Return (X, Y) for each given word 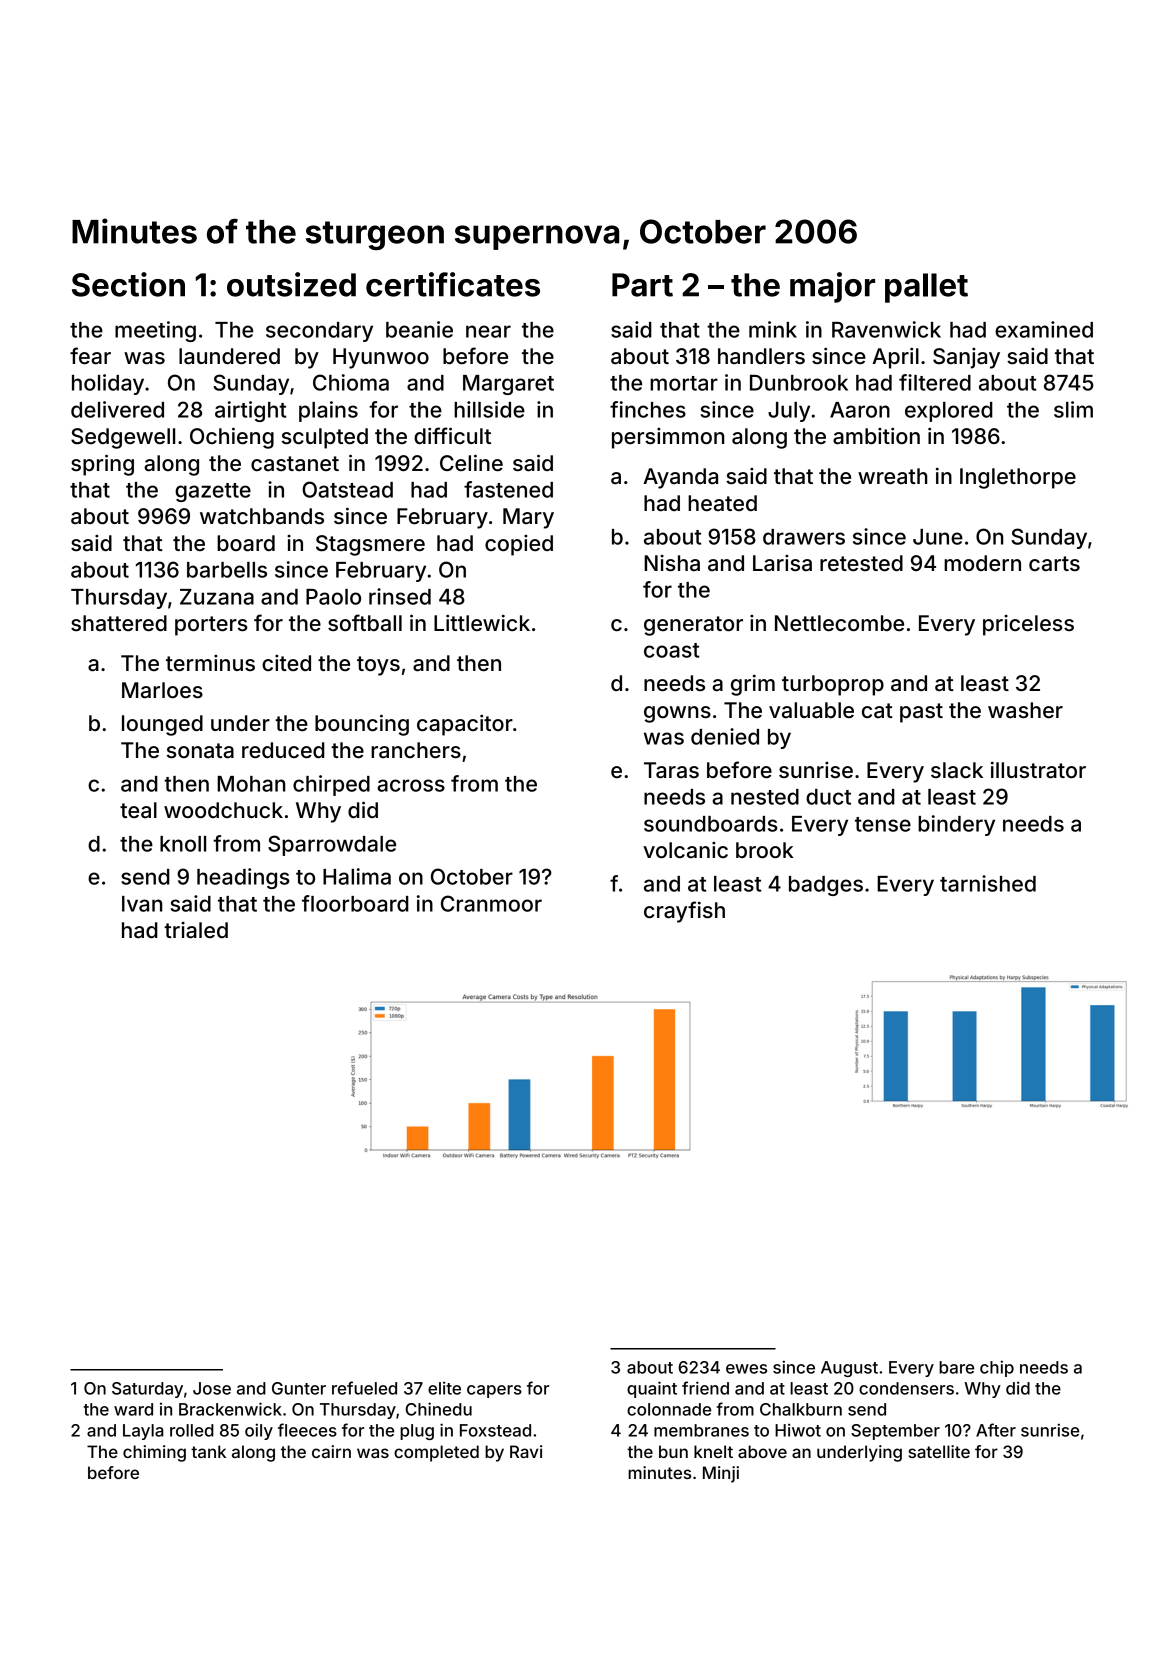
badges (826, 886)
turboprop (833, 685)
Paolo (333, 597)
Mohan (251, 784)
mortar (684, 383)
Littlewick (482, 623)
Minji (721, 1474)
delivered (117, 409)
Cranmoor (491, 903)
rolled (192, 1430)
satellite (939, 1451)
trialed (196, 930)
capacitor (465, 725)
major (832, 287)
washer (1025, 710)
